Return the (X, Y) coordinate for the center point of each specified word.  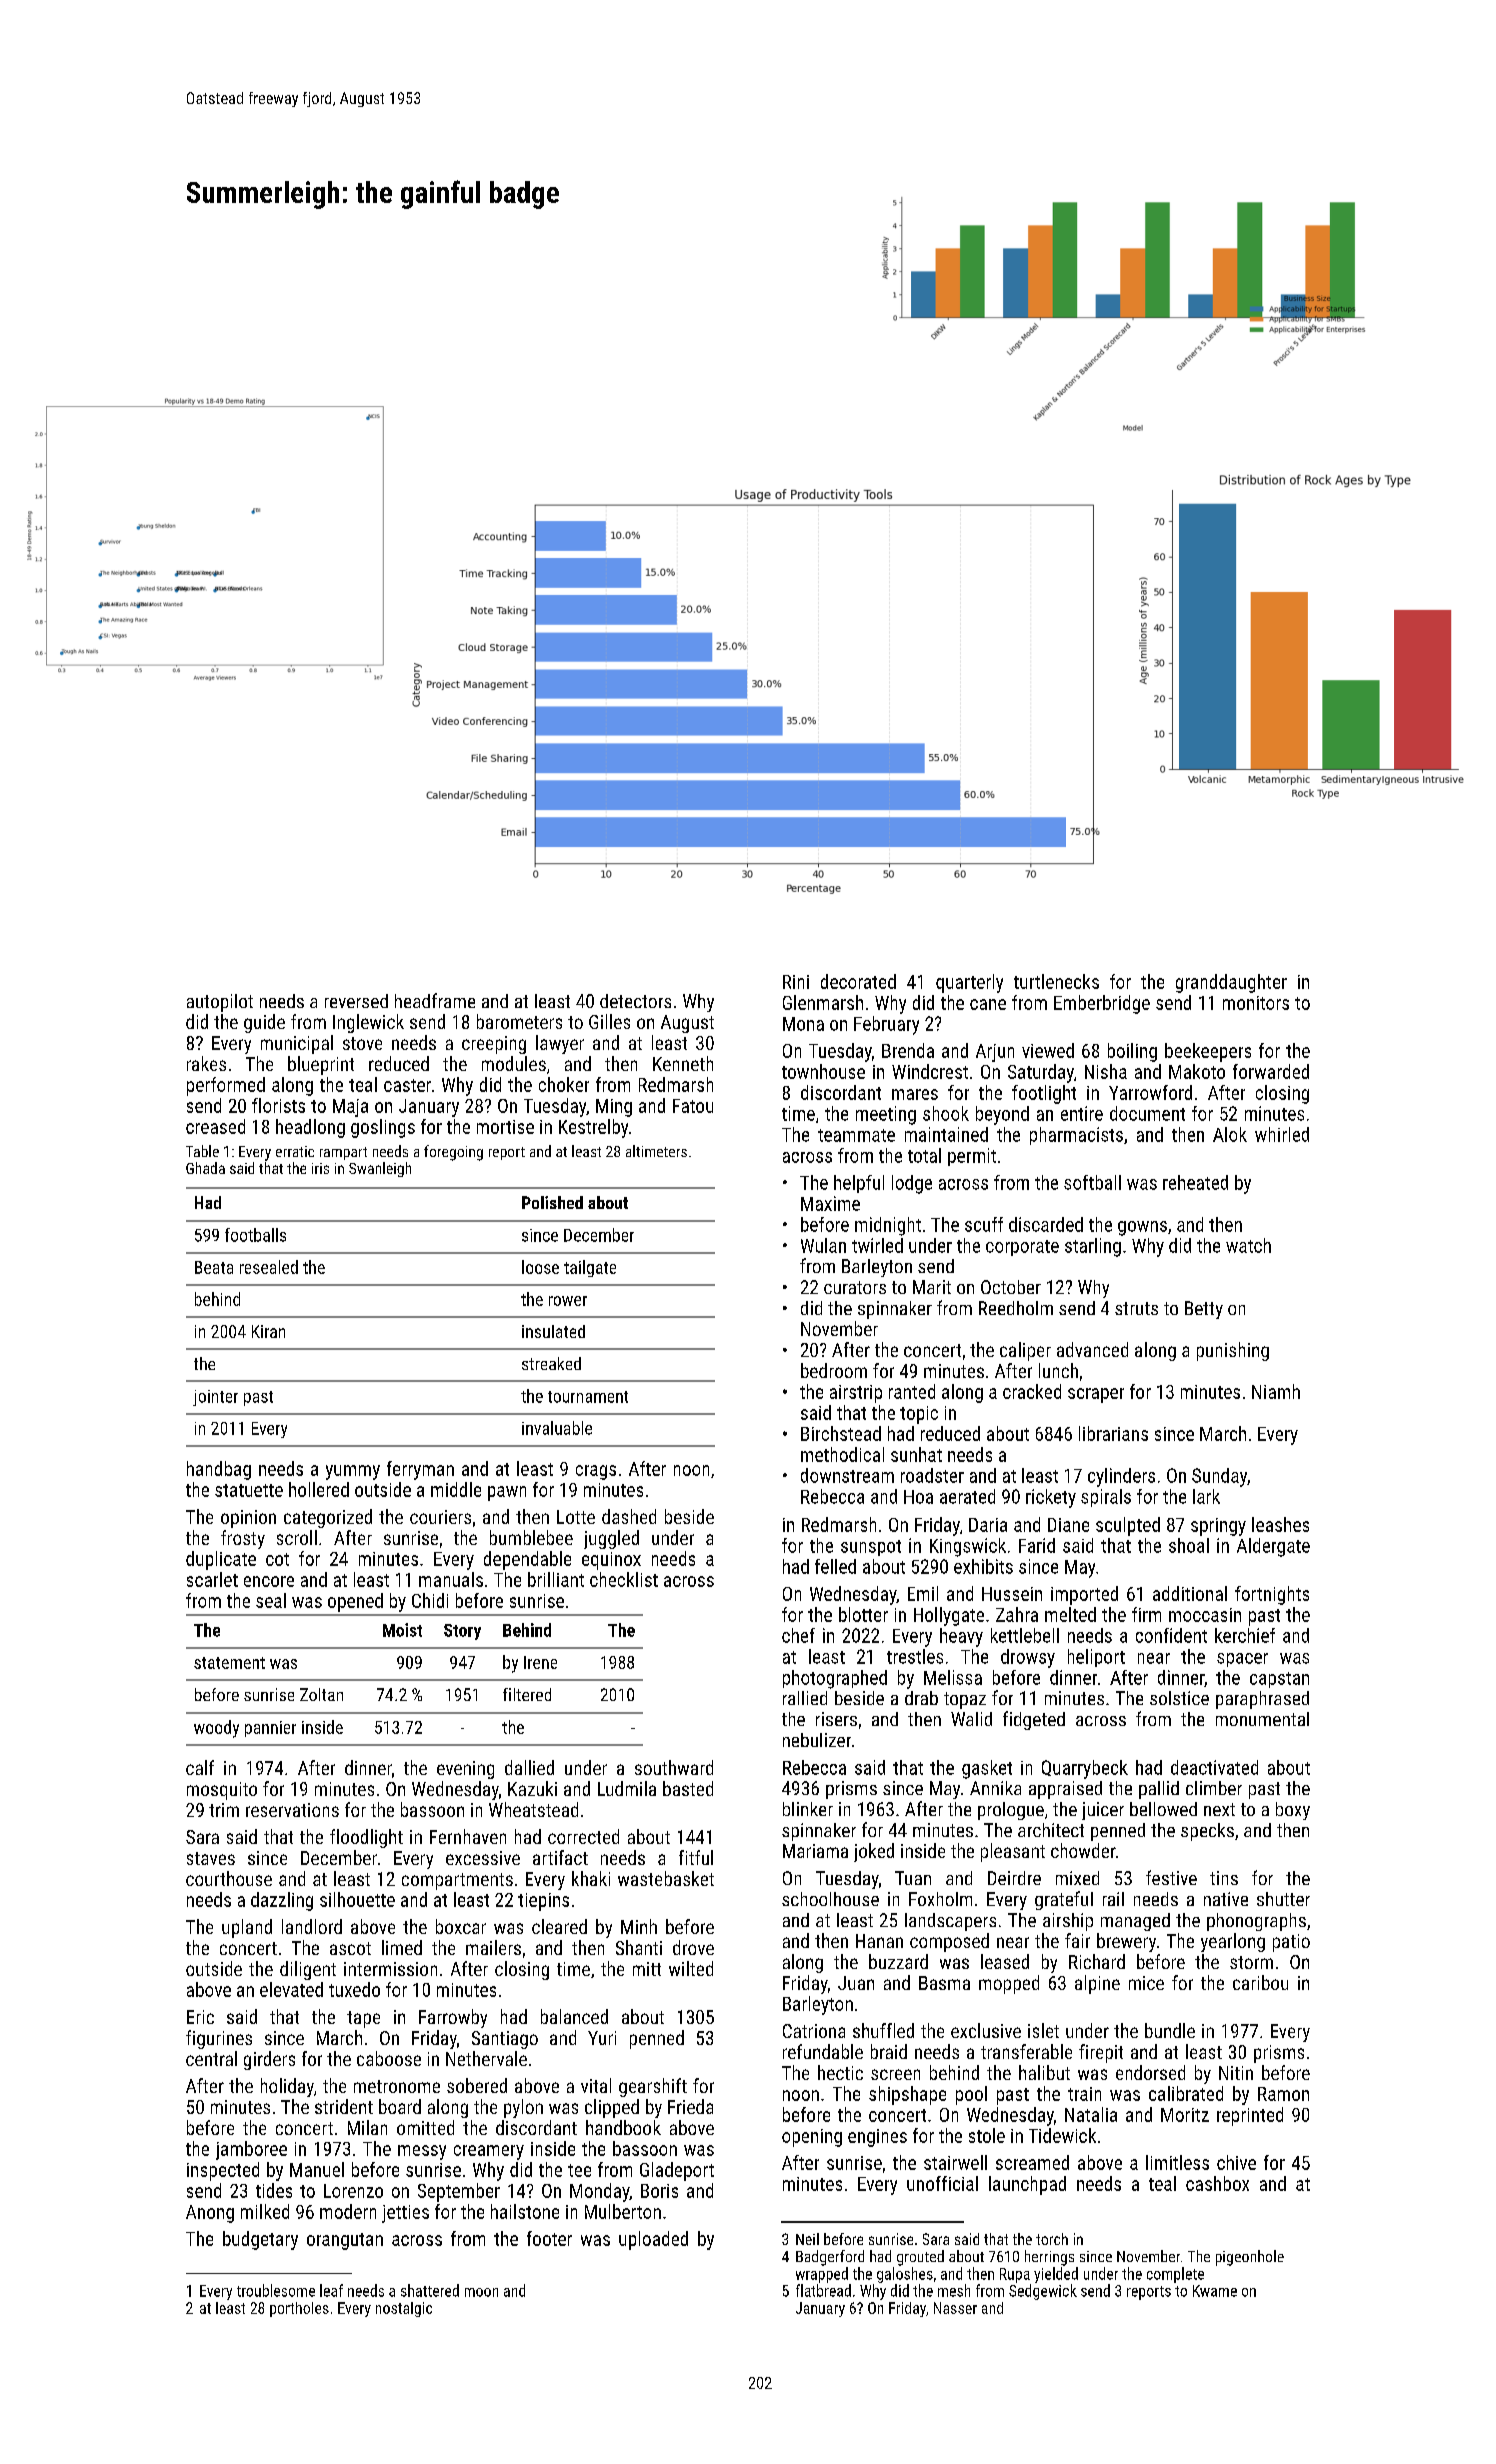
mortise (505, 1127)
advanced (1092, 1349)
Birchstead (841, 1433)
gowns (1142, 1228)
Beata (214, 1267)
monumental (1262, 1719)
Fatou (693, 1106)
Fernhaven (468, 1836)
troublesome (276, 2290)
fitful (696, 1857)
